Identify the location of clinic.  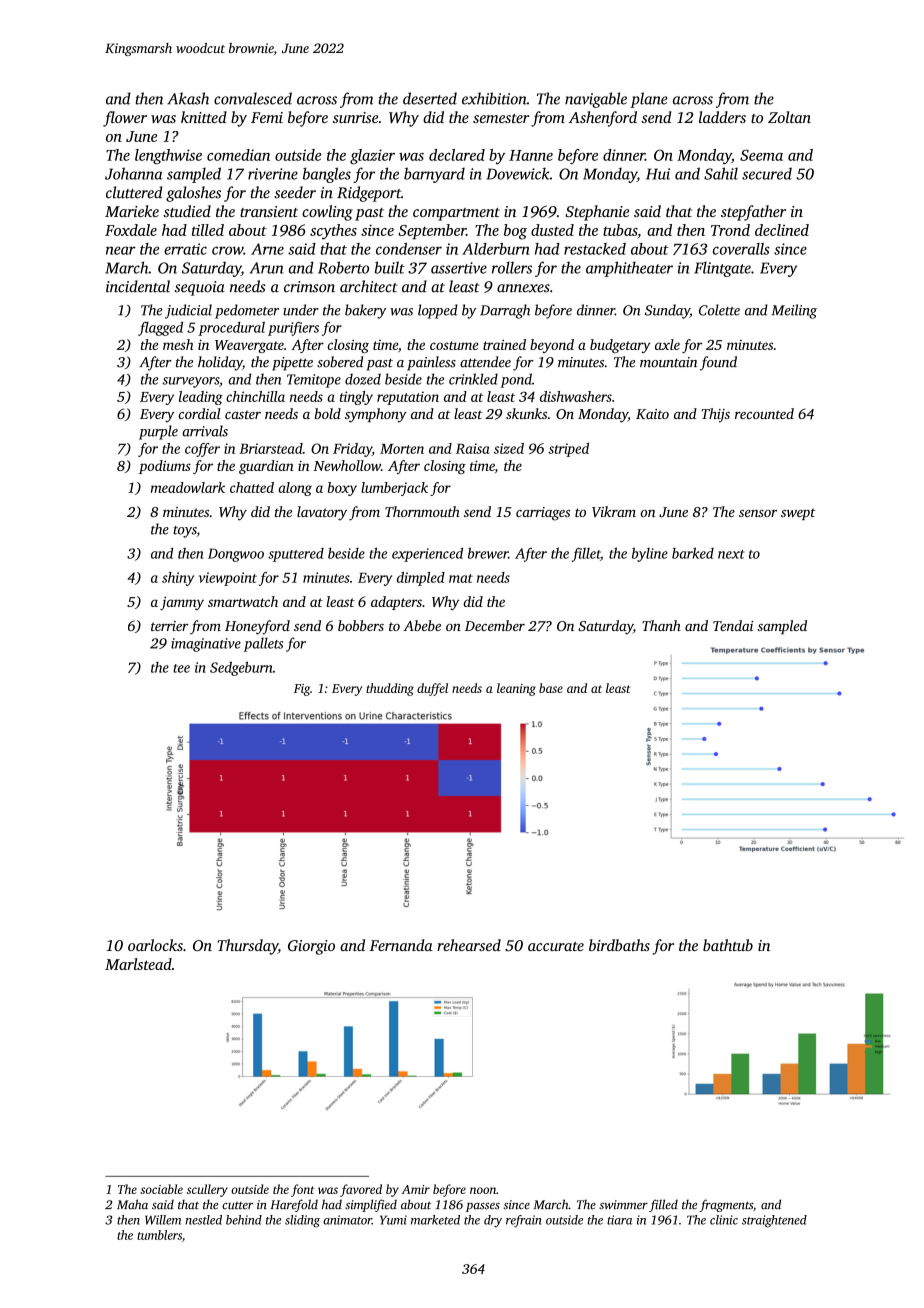
(724, 1220).
